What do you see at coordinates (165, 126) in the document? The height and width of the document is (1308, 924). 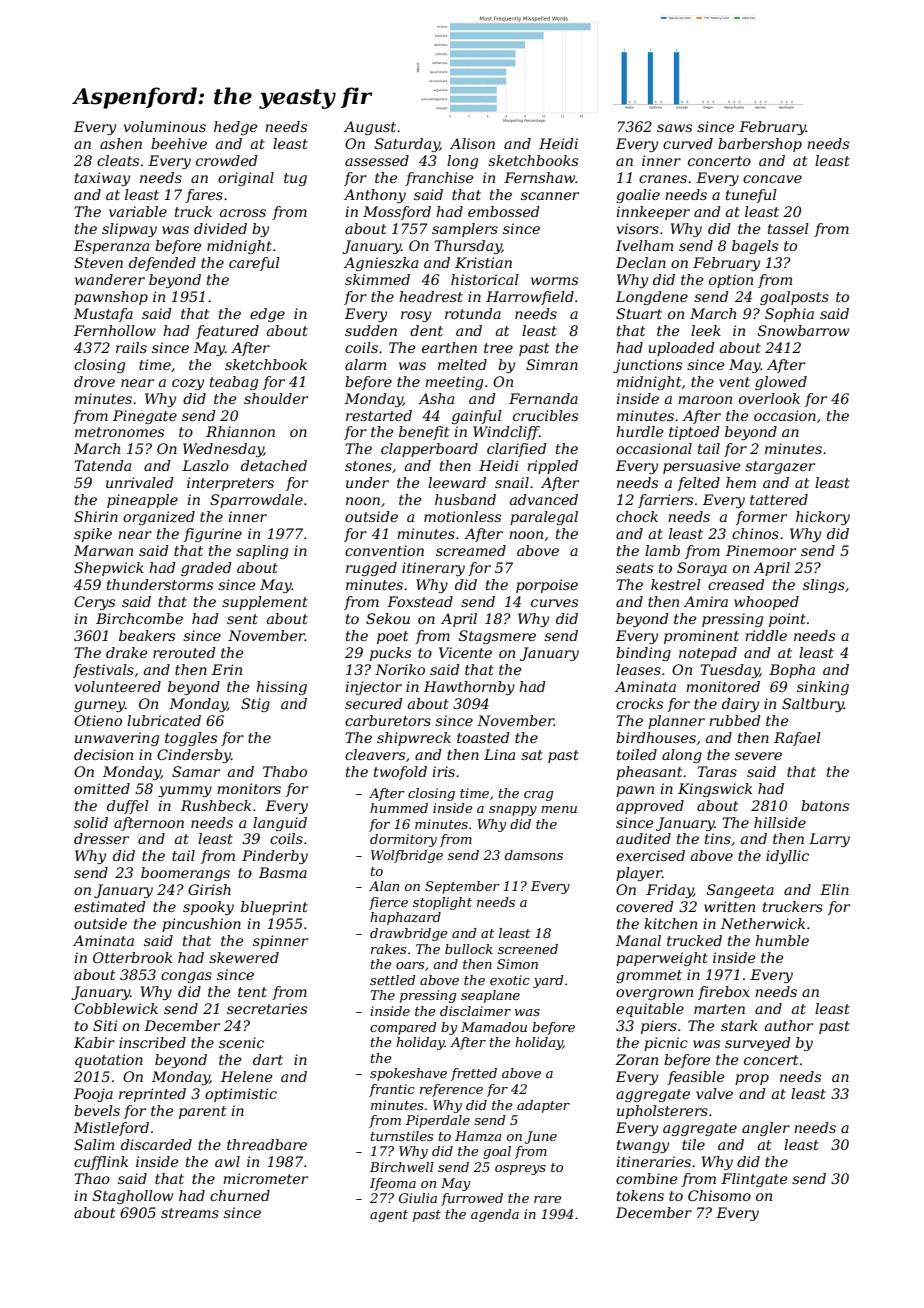 I see `voluminous` at bounding box center [165, 126].
